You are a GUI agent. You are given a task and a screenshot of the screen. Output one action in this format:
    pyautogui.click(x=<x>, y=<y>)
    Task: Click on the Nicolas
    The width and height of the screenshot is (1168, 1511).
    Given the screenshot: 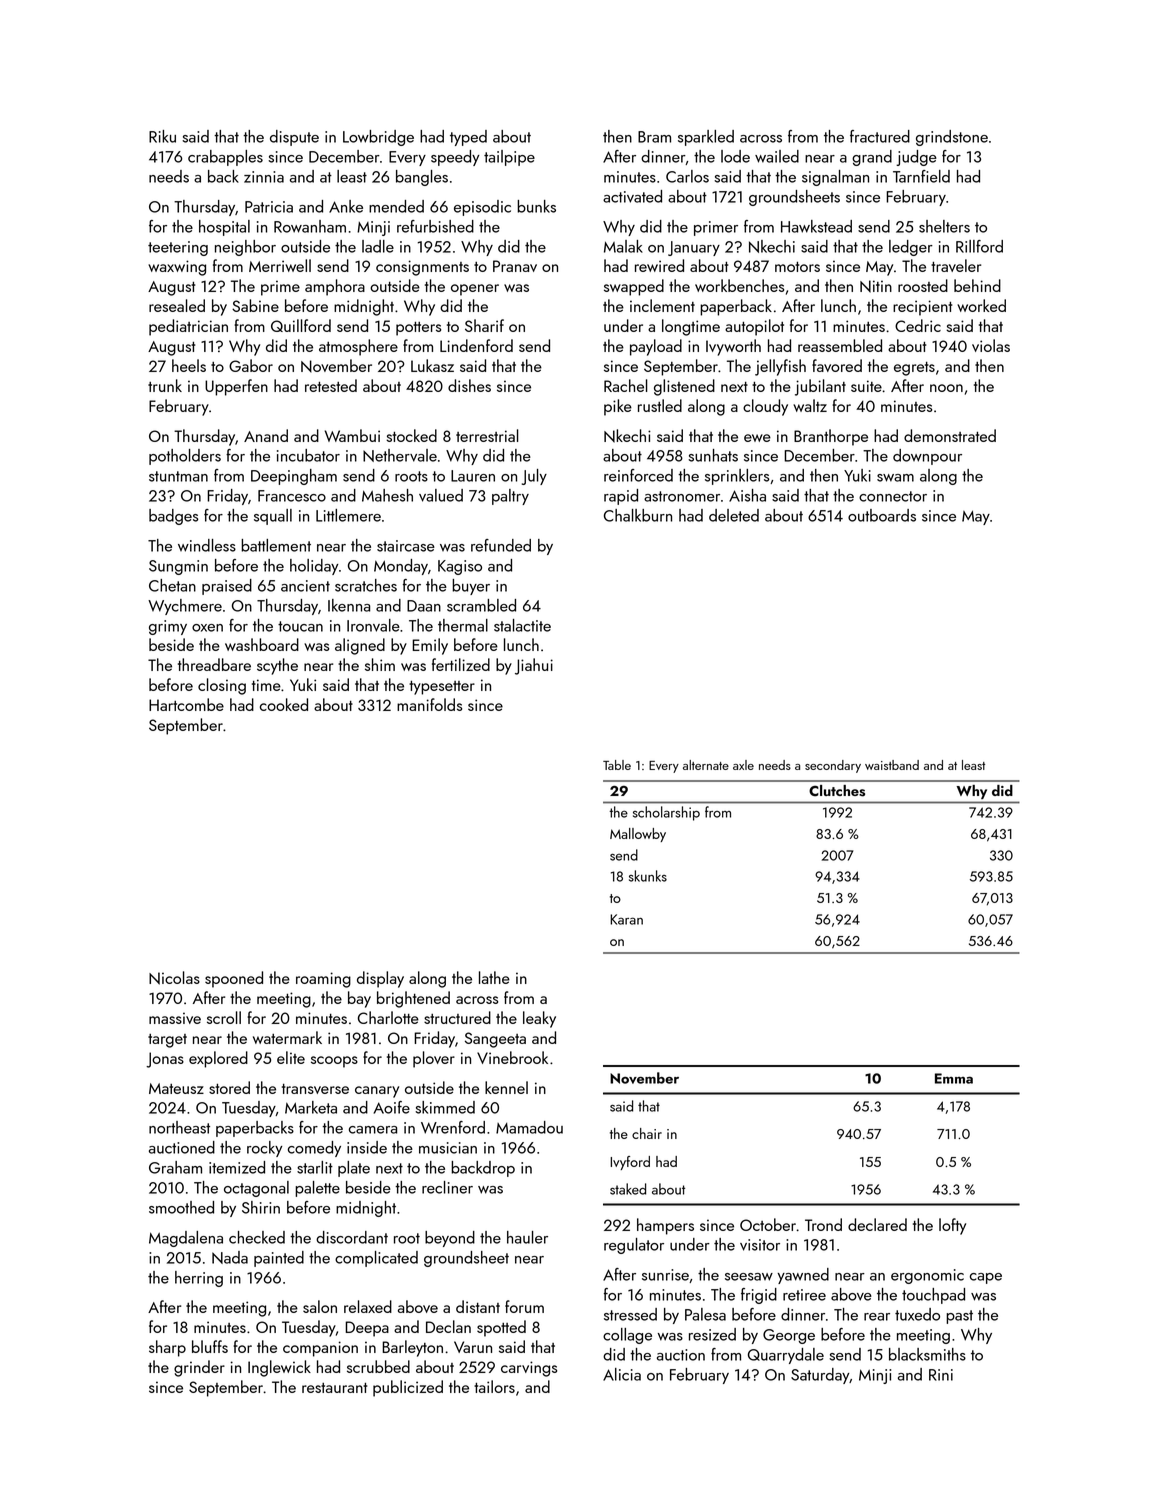 What is the action you would take?
    pyautogui.click(x=174, y=978)
